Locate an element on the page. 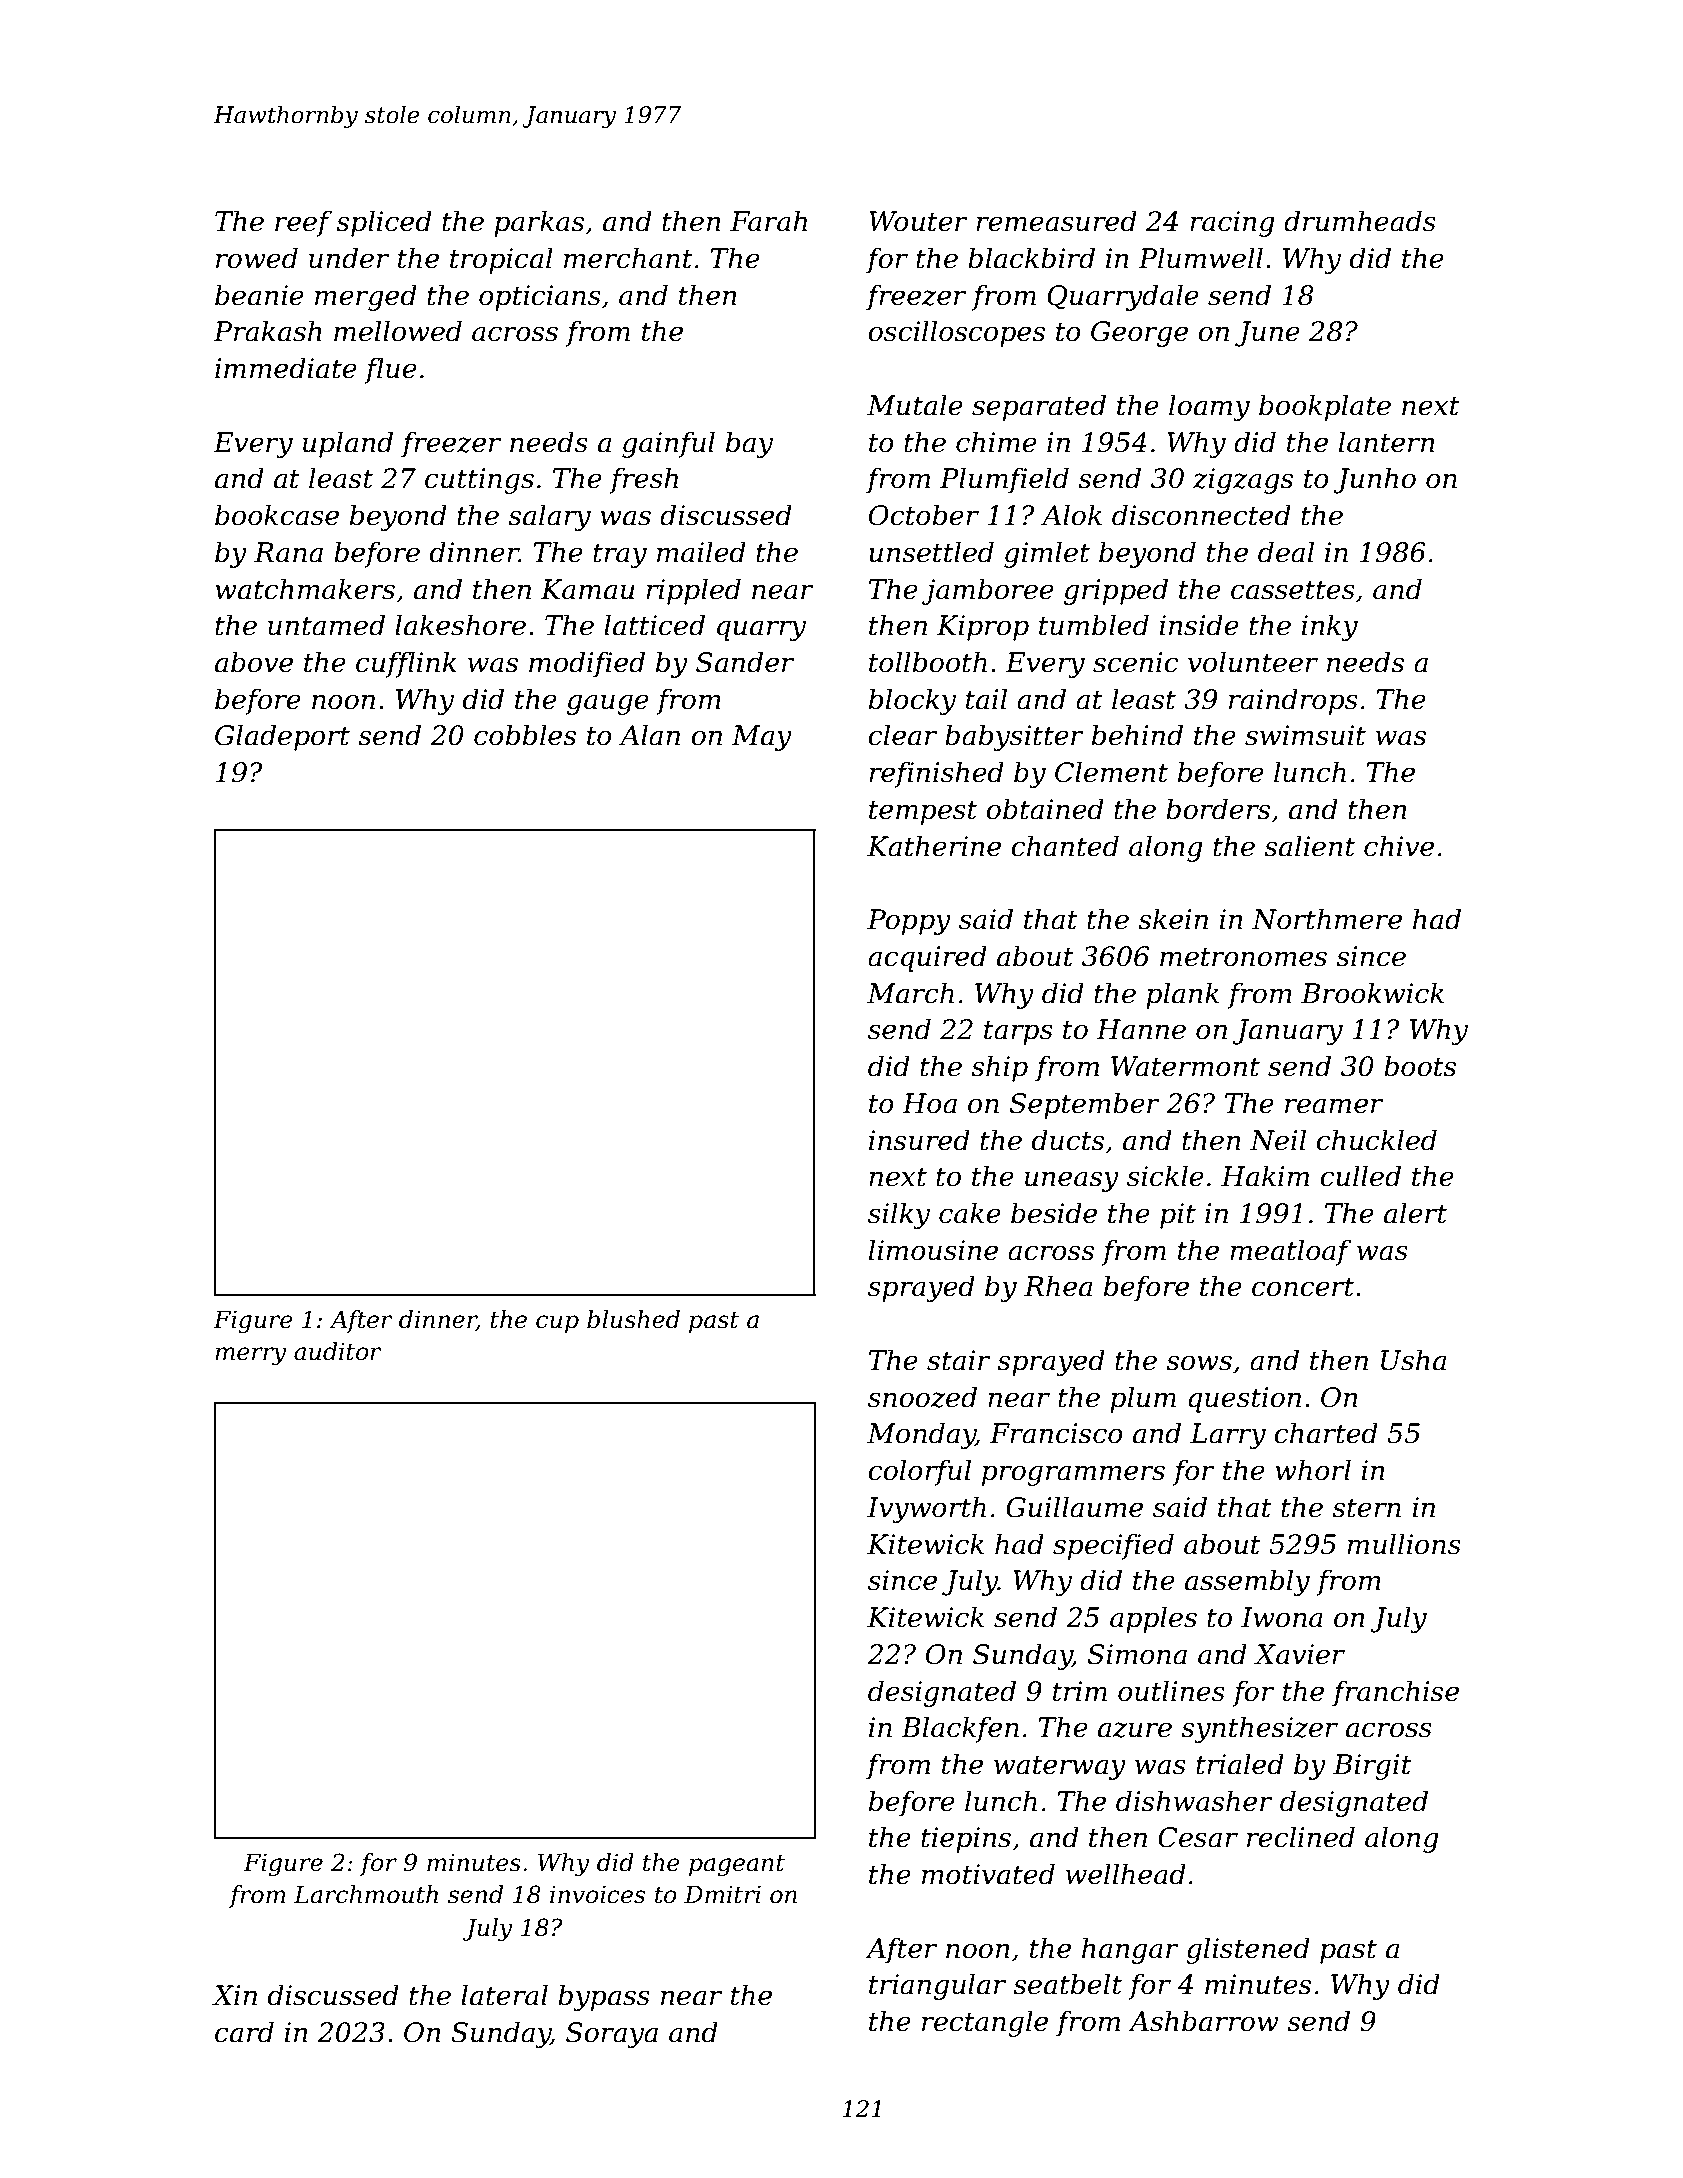 The image size is (1683, 2178). salient is located at coordinates (1309, 846).
